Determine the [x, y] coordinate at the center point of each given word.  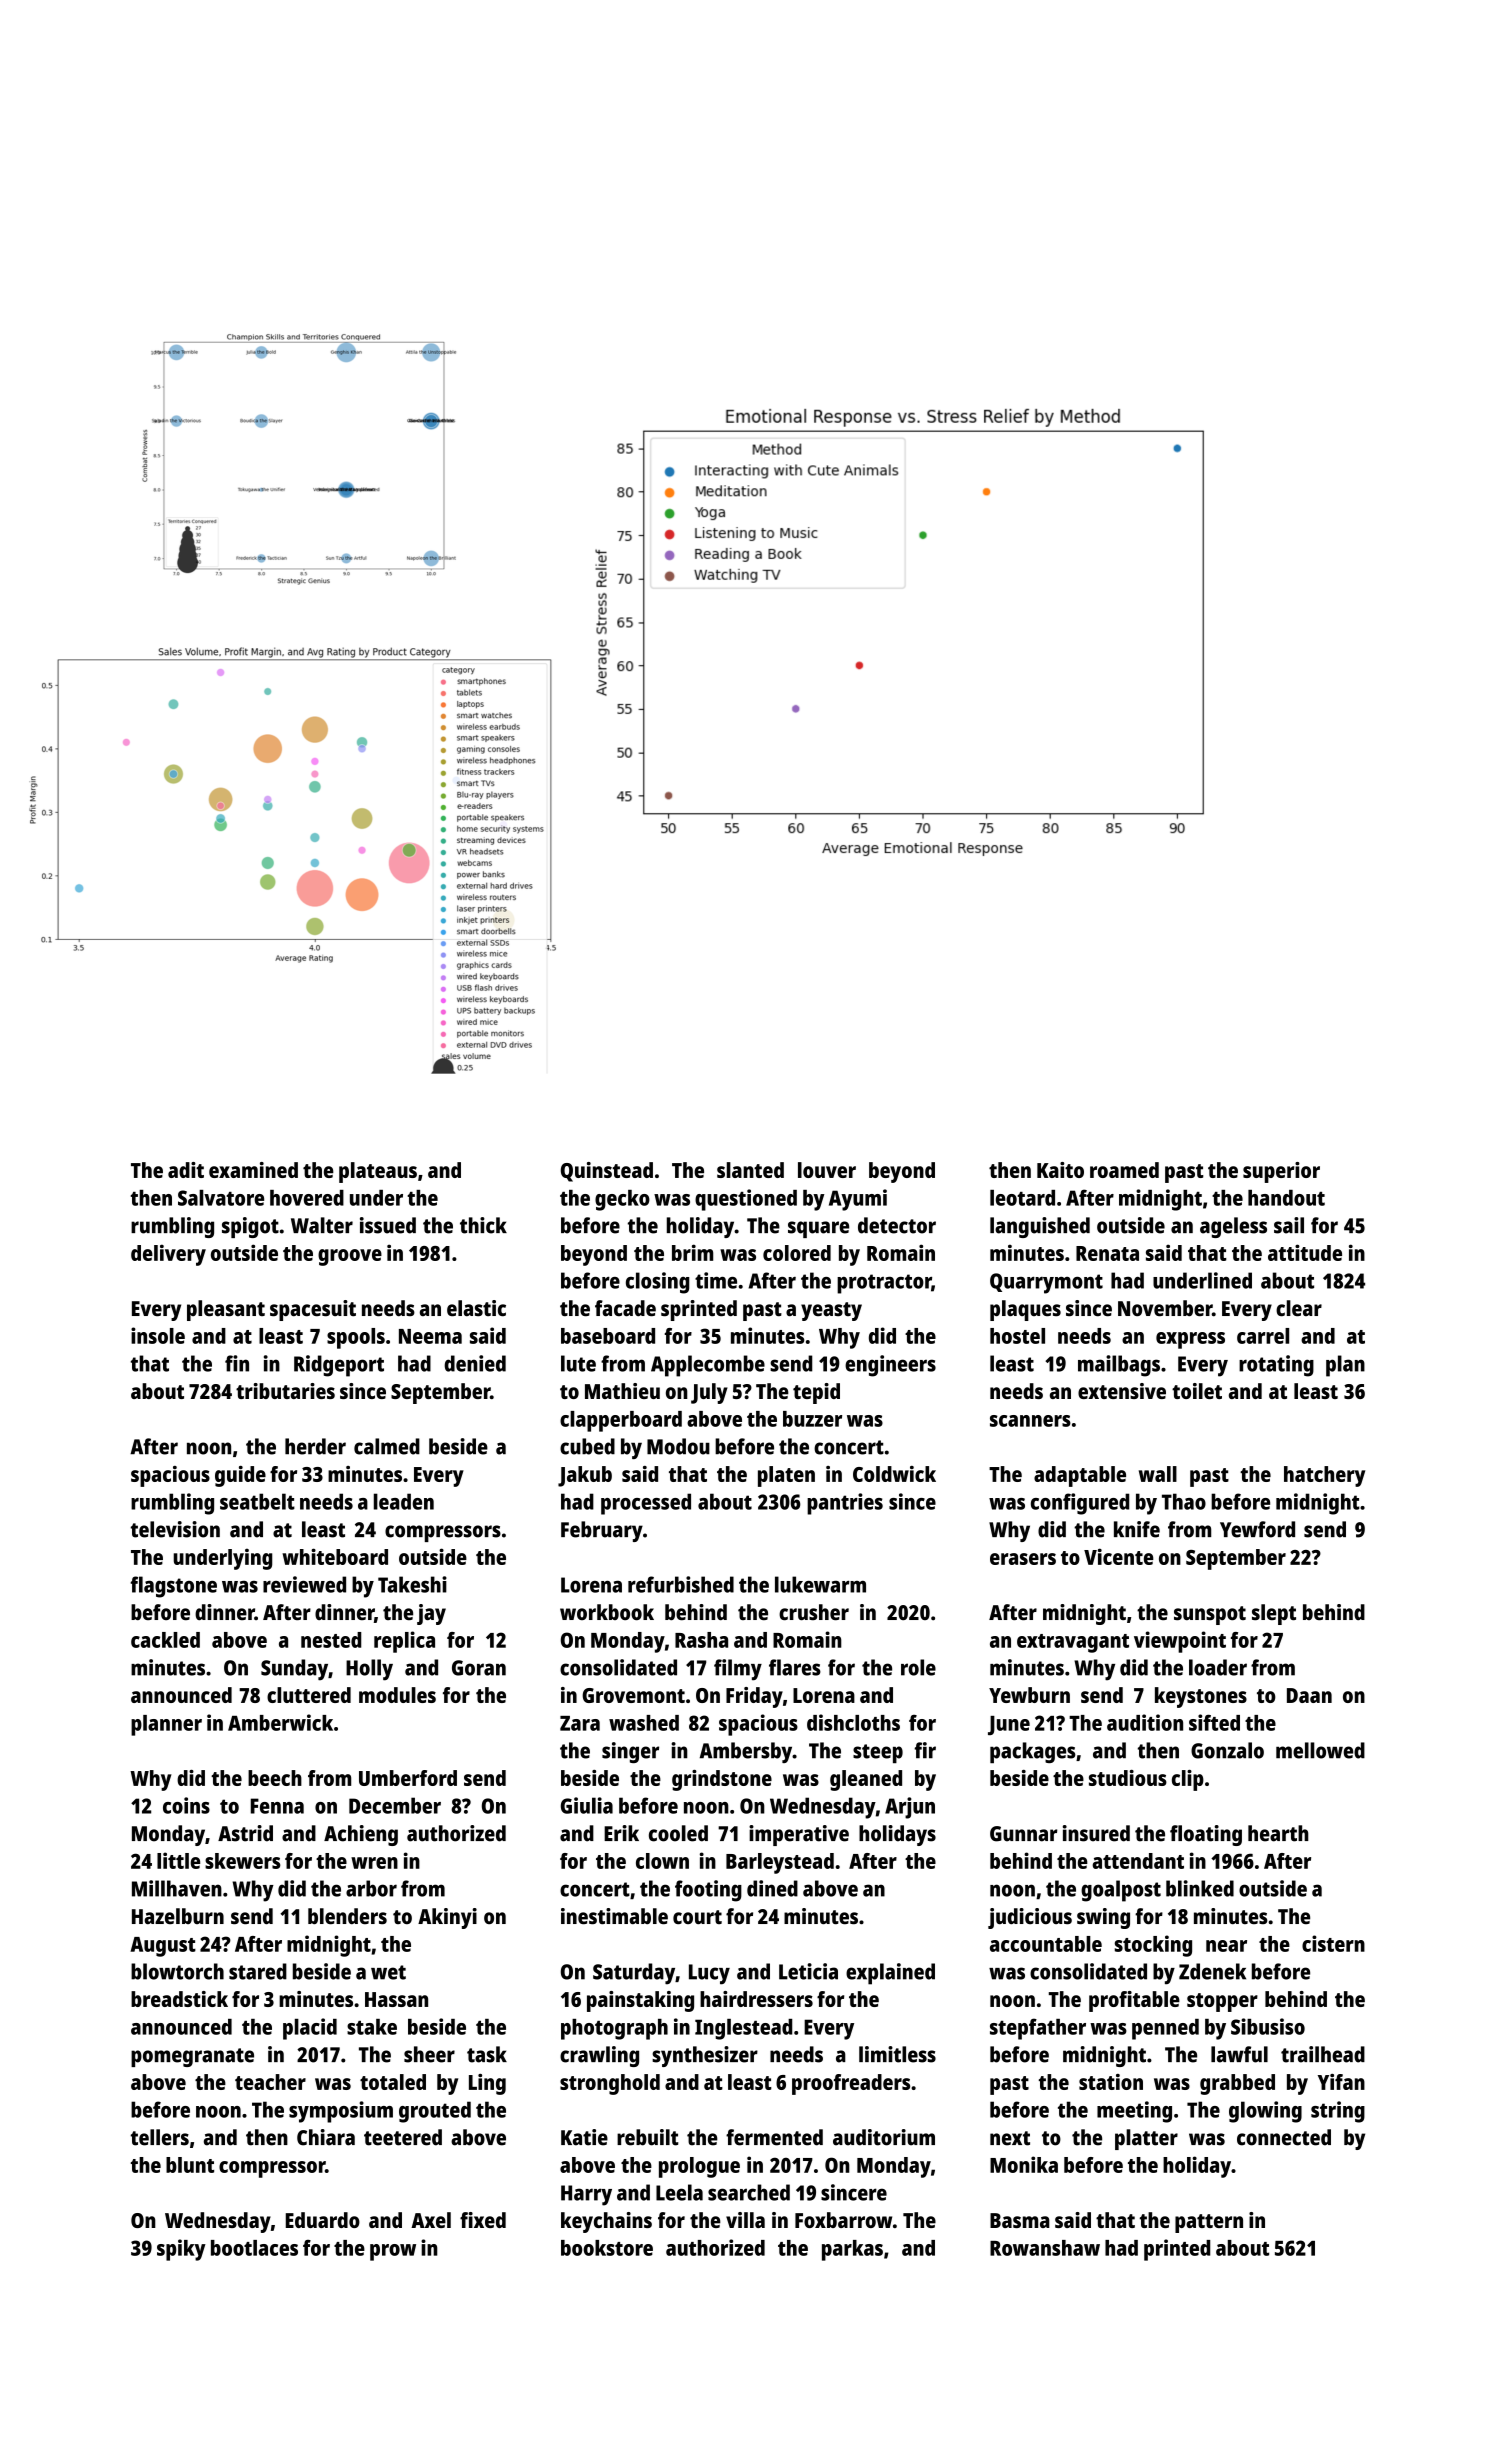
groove [350, 1257]
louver [827, 1170]
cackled [165, 1640]
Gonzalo [1227, 1750]
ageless [1233, 1227]
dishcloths [853, 1722]
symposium [341, 2112]
